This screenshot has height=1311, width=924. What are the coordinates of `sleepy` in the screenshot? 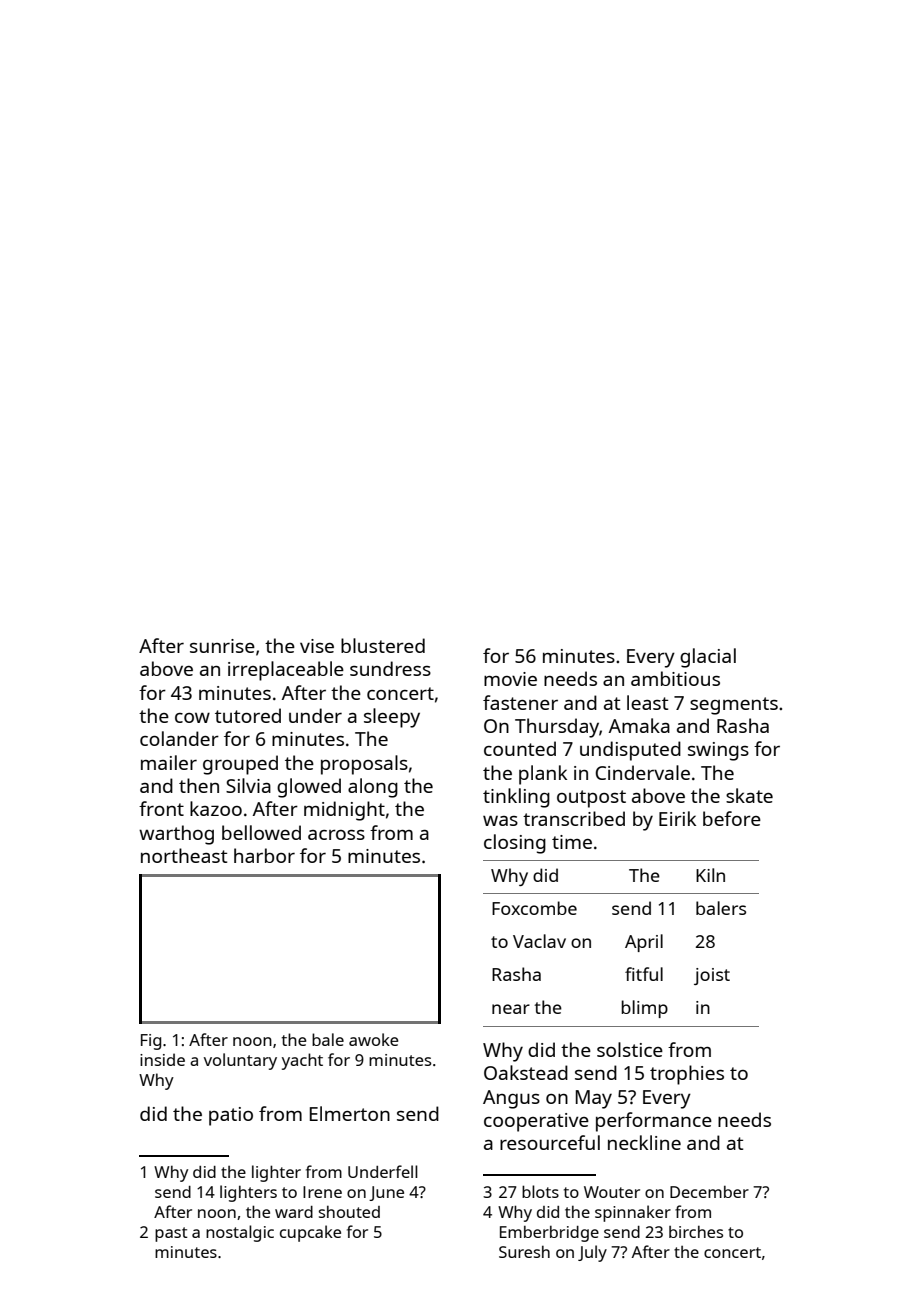 It's located at (392, 718).
